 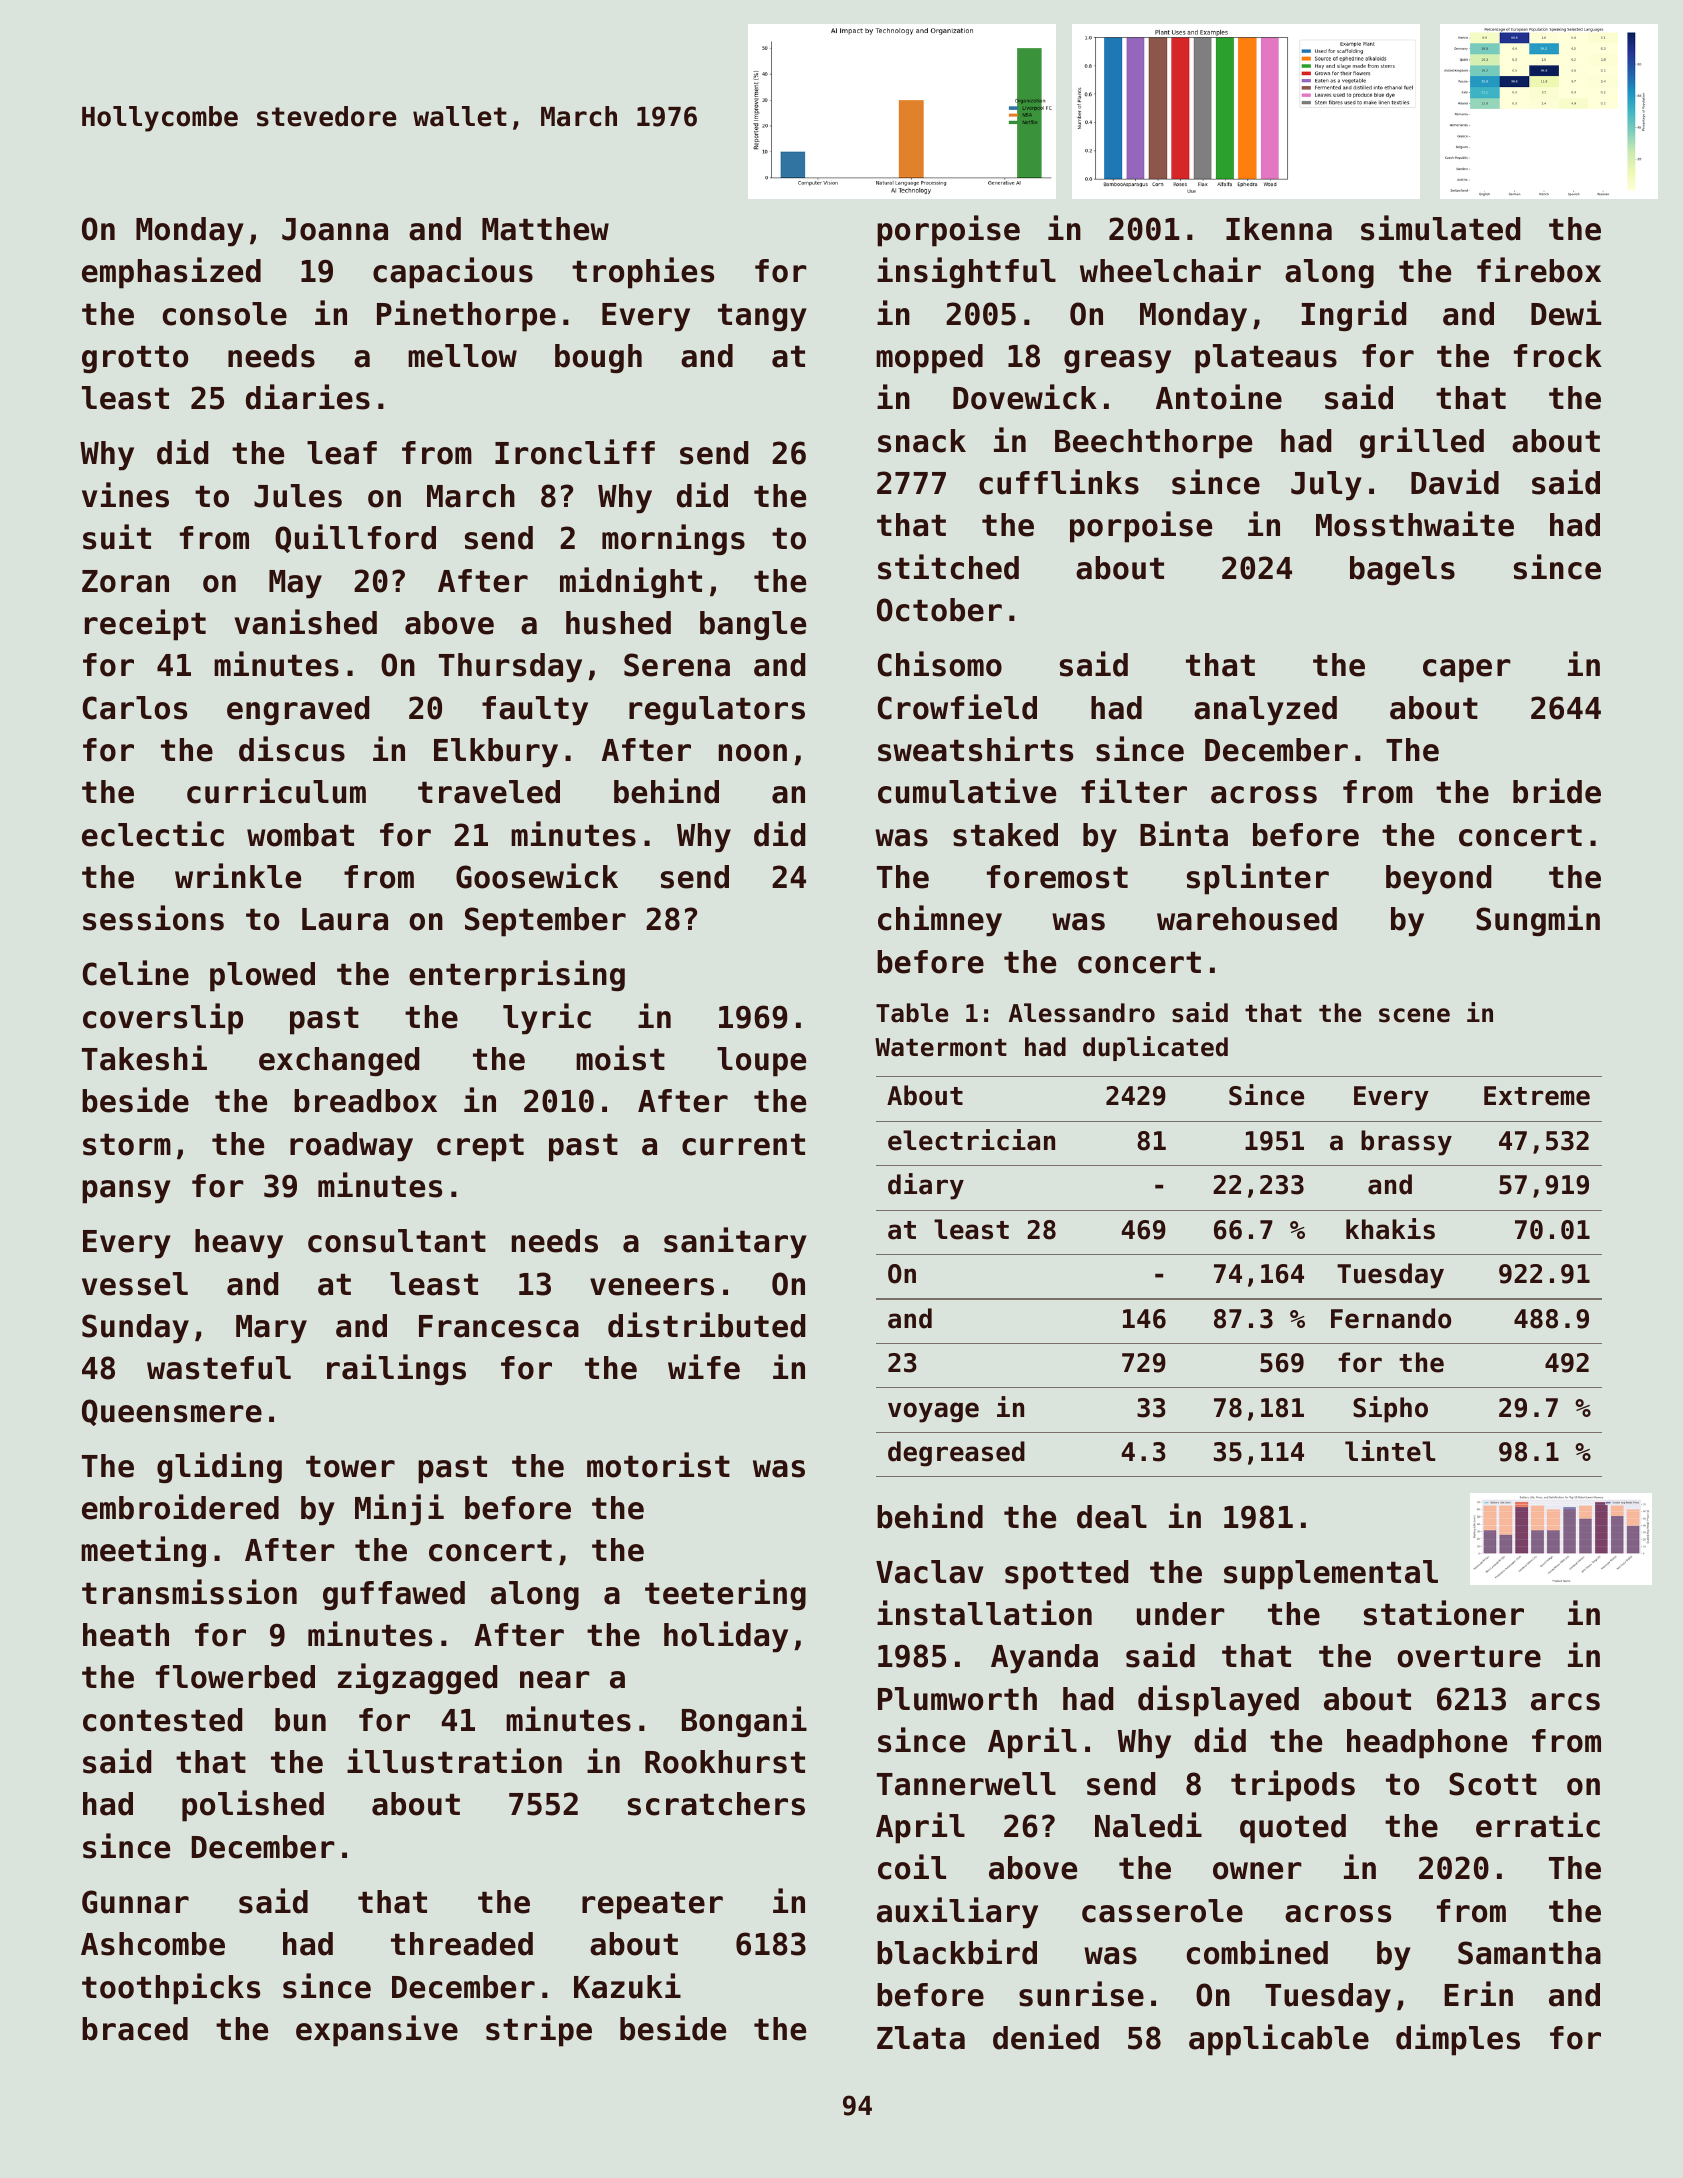 I want to click on Celine, so click(x=136, y=973).
